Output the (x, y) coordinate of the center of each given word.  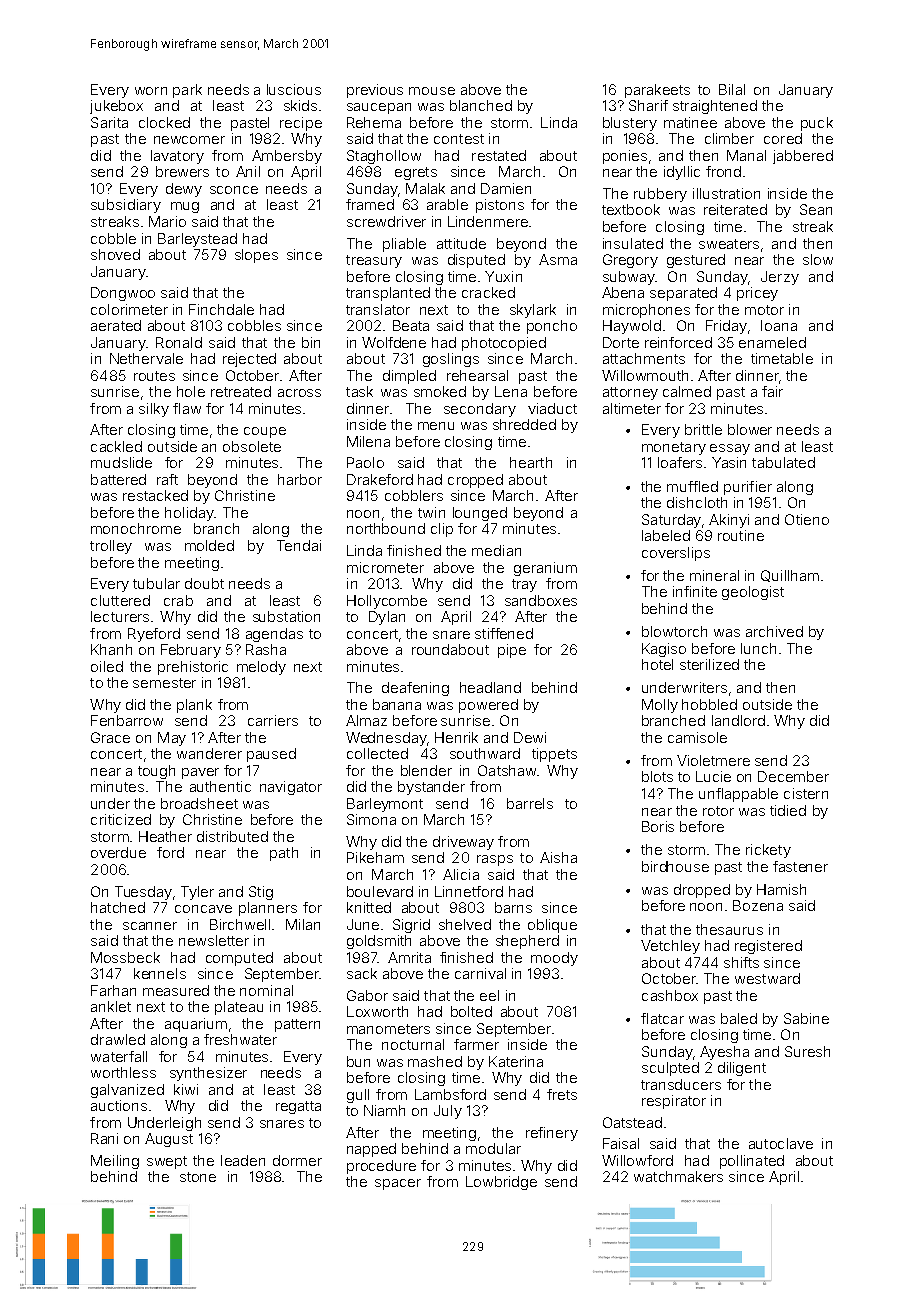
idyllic (682, 173)
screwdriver (386, 221)
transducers (681, 1084)
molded (209, 545)
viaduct (552, 408)
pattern (297, 1025)
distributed (232, 836)
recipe (301, 124)
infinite (695, 591)
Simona (371, 819)
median (496, 550)
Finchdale (221, 309)
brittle (703, 429)
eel (489, 995)
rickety (768, 851)
